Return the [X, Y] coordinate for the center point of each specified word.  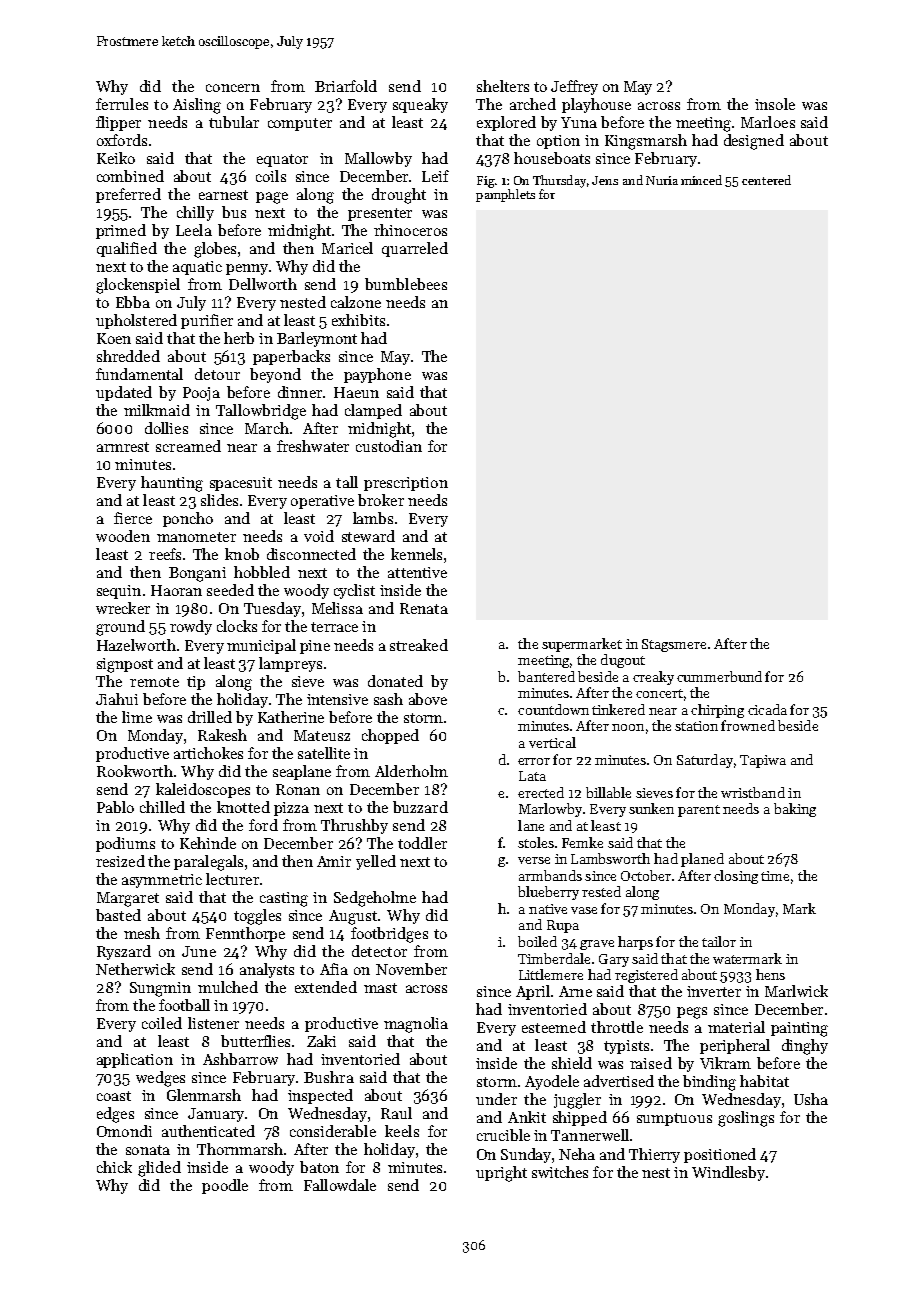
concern [233, 88]
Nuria [662, 180]
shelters [503, 86]
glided [159, 1169]
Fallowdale [340, 1185]
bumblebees [406, 284]
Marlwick [796, 991]
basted [118, 915]
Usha [811, 1099]
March [267, 428]
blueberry [548, 893]
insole [775, 104]
